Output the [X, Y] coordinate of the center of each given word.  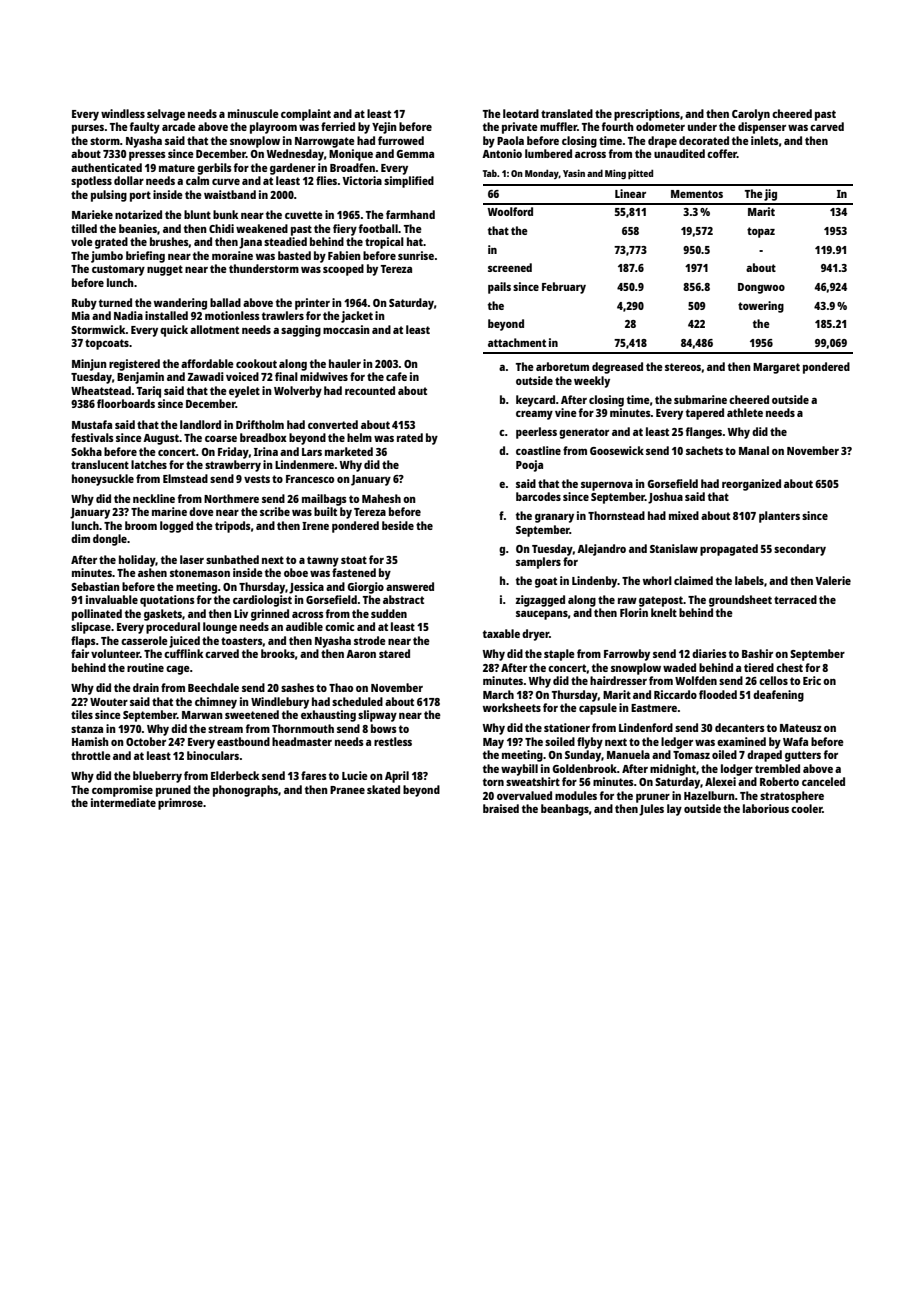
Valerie [833, 580]
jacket [357, 317]
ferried [338, 126]
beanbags [565, 810]
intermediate [123, 802]
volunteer [115, 653]
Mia [81, 315]
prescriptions [647, 115]
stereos [683, 367]
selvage [166, 115]
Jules [651, 810]
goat [546, 582]
